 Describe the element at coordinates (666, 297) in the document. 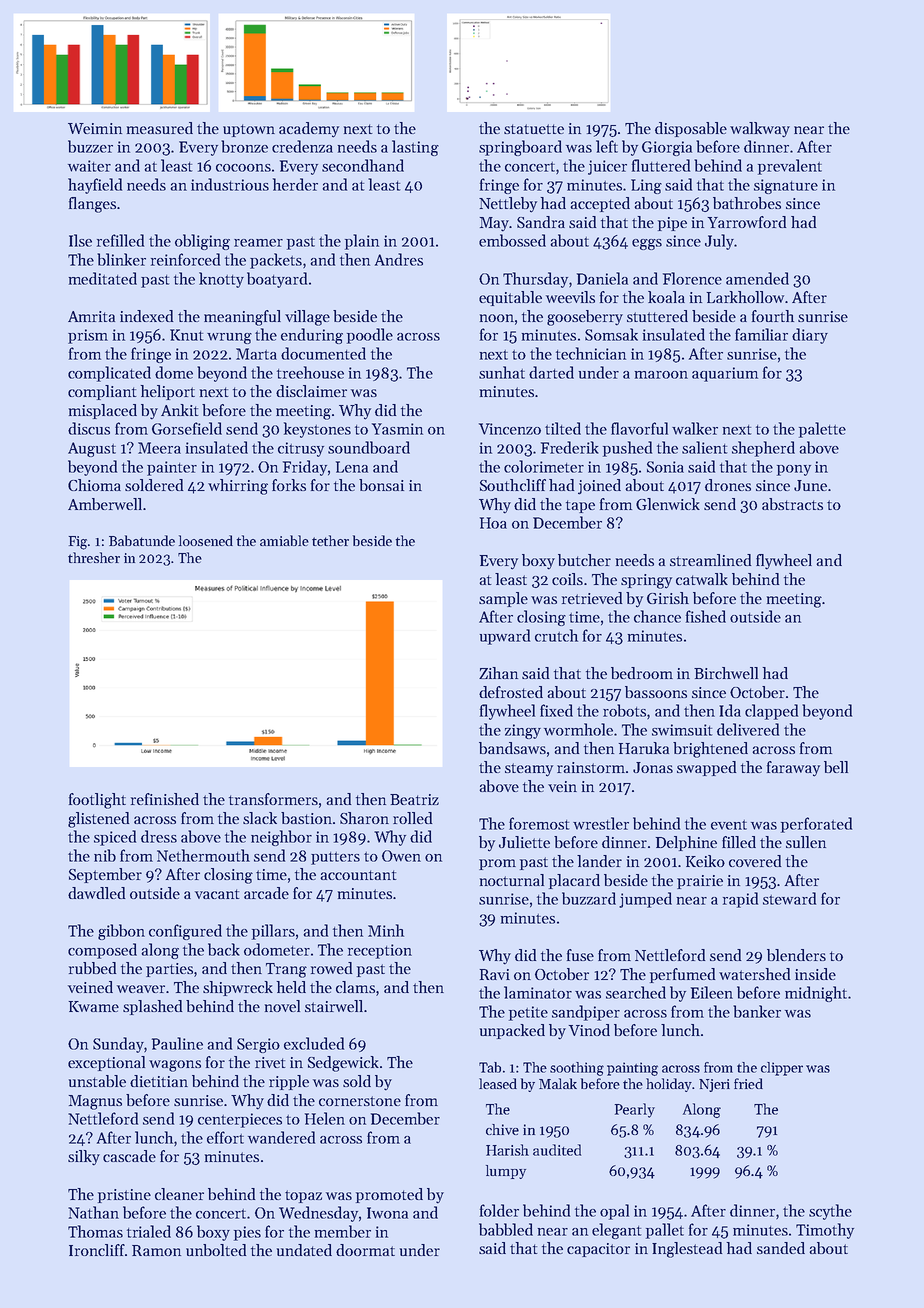

I see `koala` at that location.
